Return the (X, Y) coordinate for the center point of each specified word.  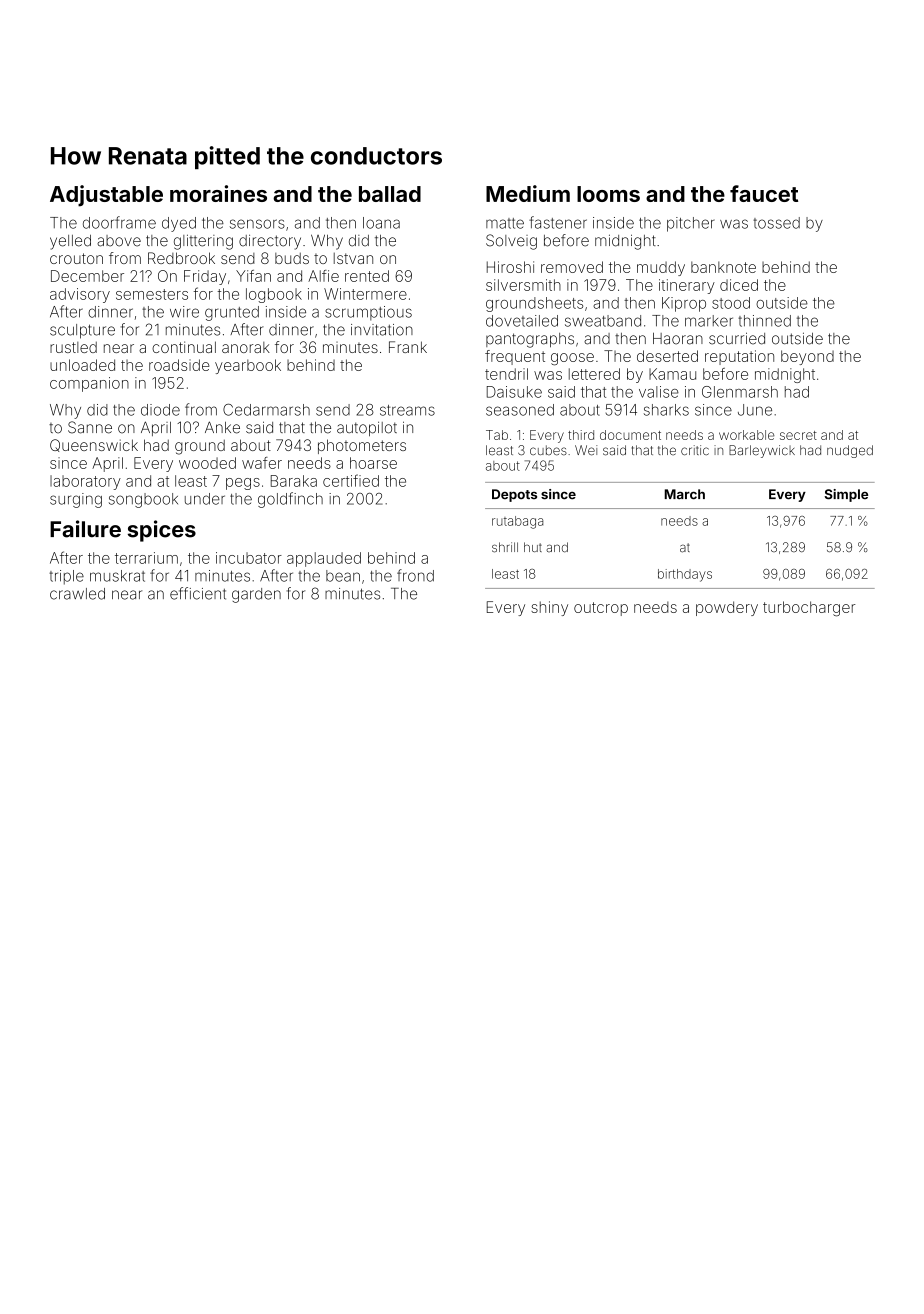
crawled (77, 594)
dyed (179, 224)
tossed (776, 223)
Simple (846, 495)
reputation (739, 357)
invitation (382, 330)
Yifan (253, 276)
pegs (243, 484)
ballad (390, 194)
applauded (324, 559)
